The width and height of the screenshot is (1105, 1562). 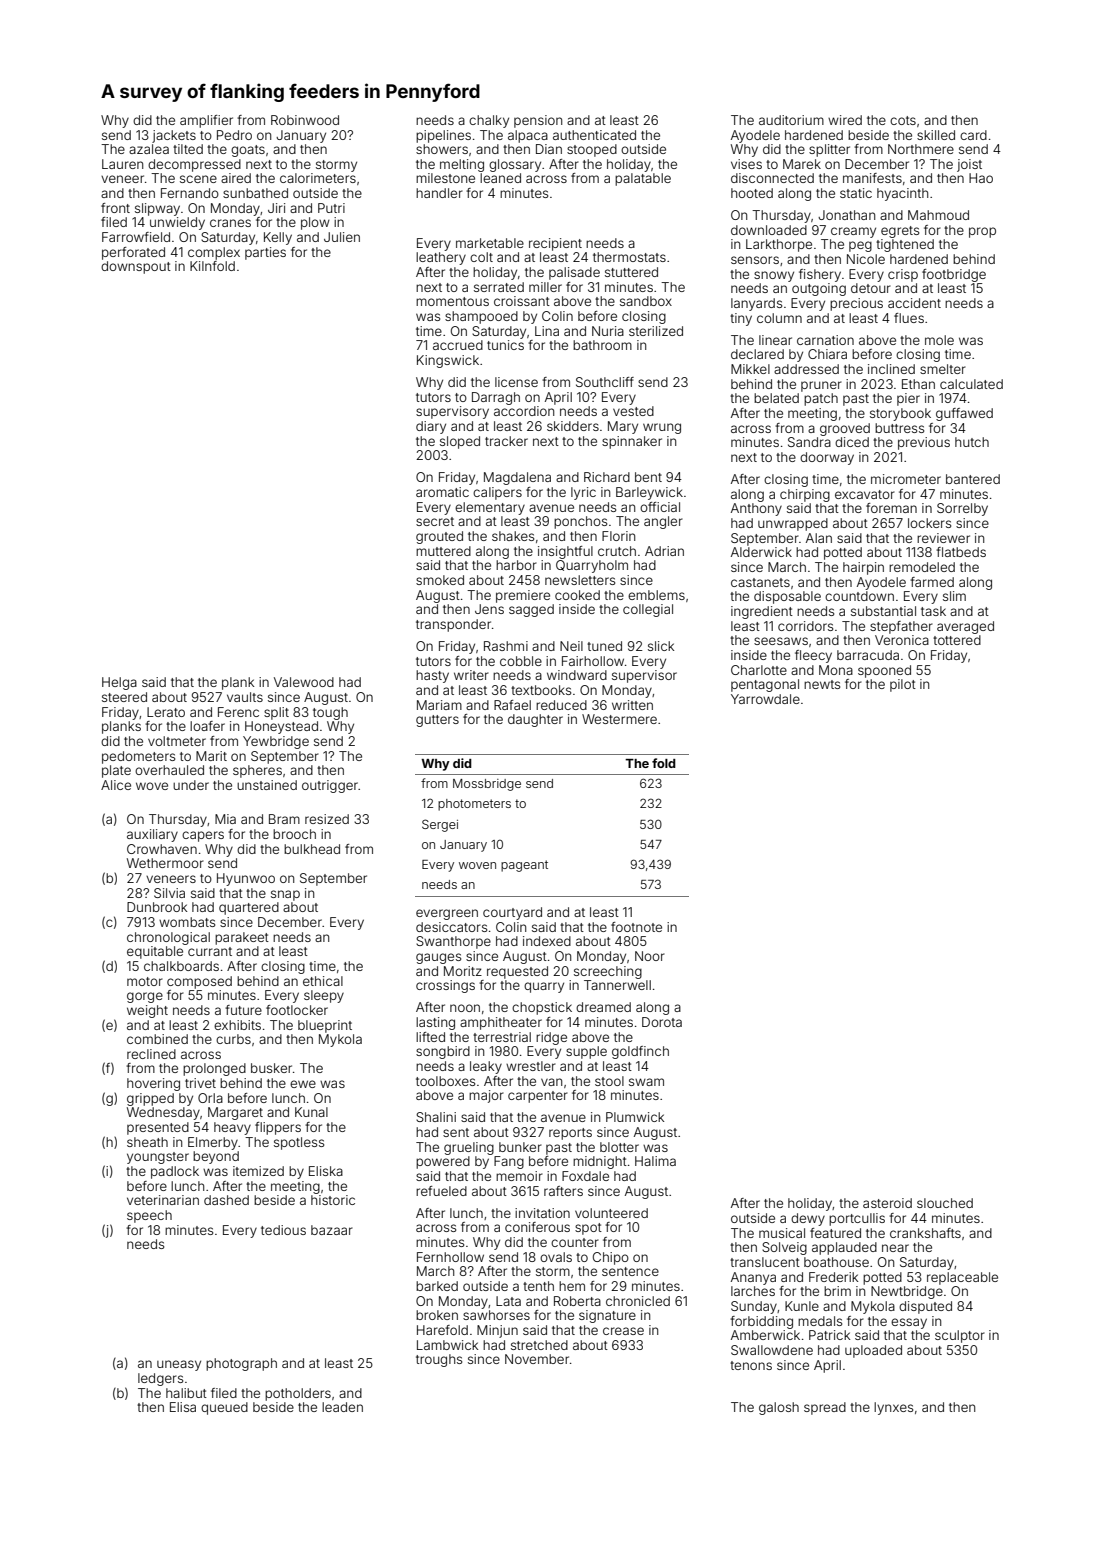 I want to click on slouched, so click(x=945, y=1203).
